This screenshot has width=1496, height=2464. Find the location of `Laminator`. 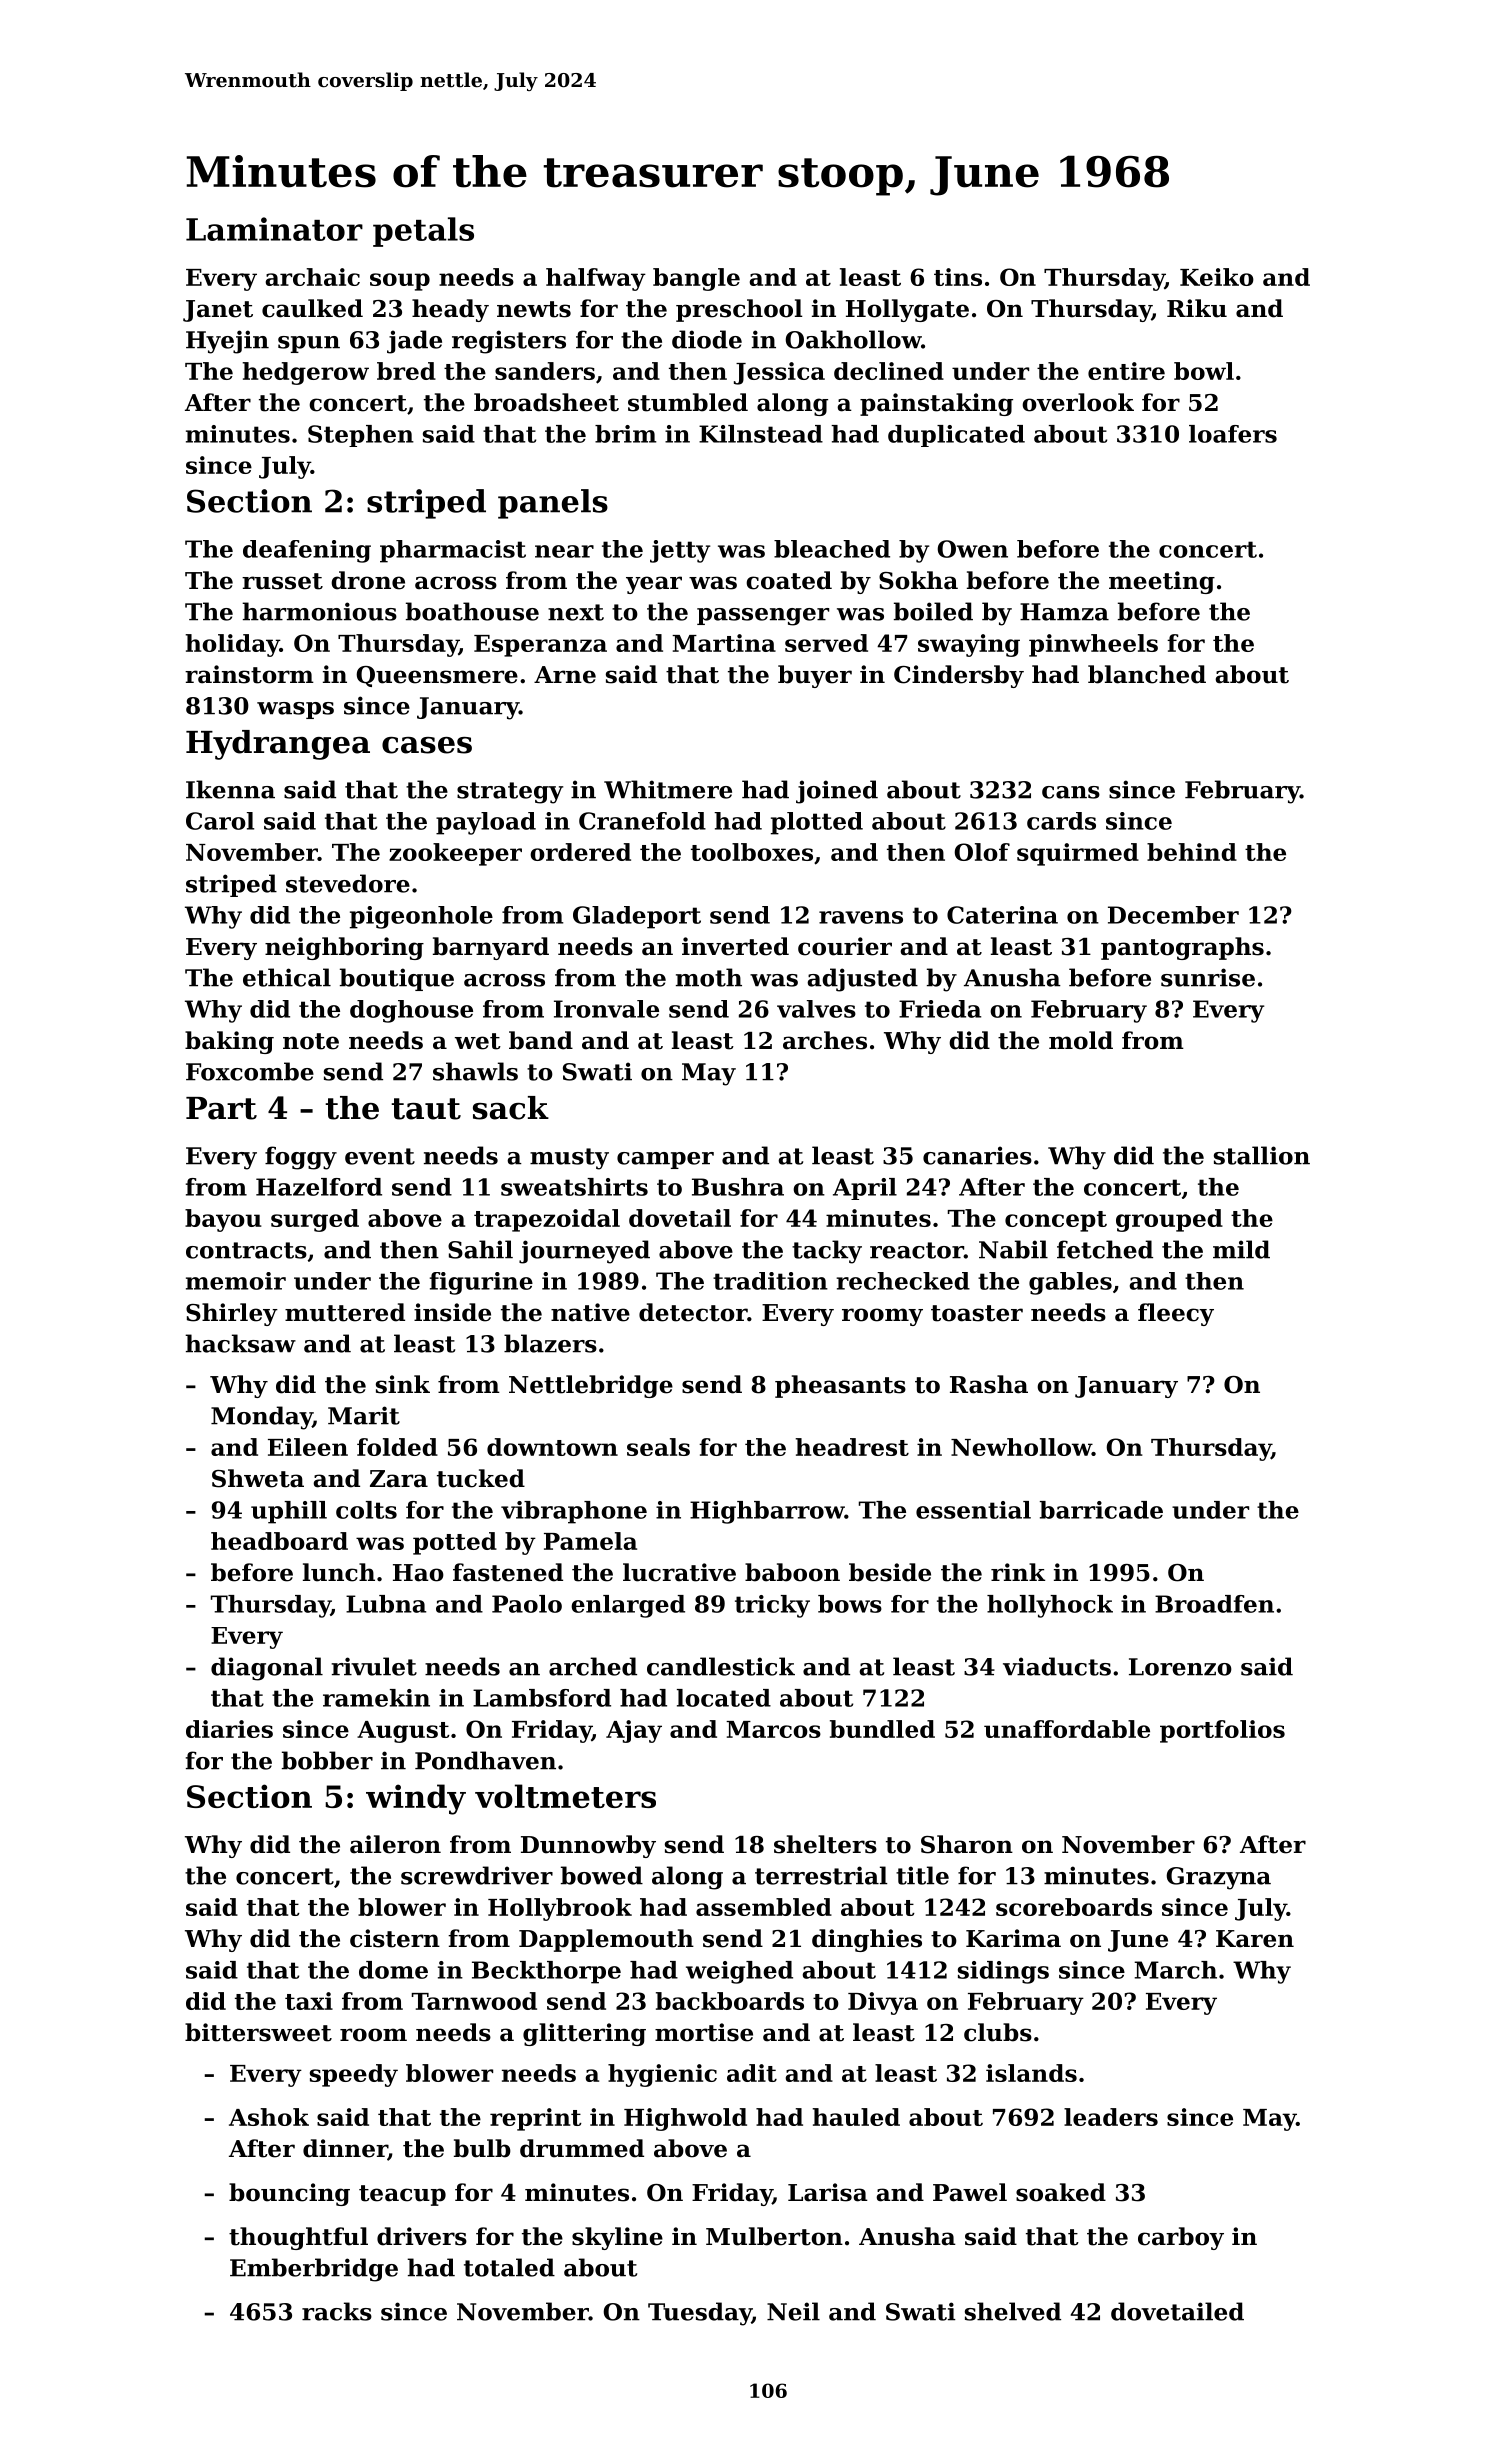

Laminator is located at coordinates (274, 229).
